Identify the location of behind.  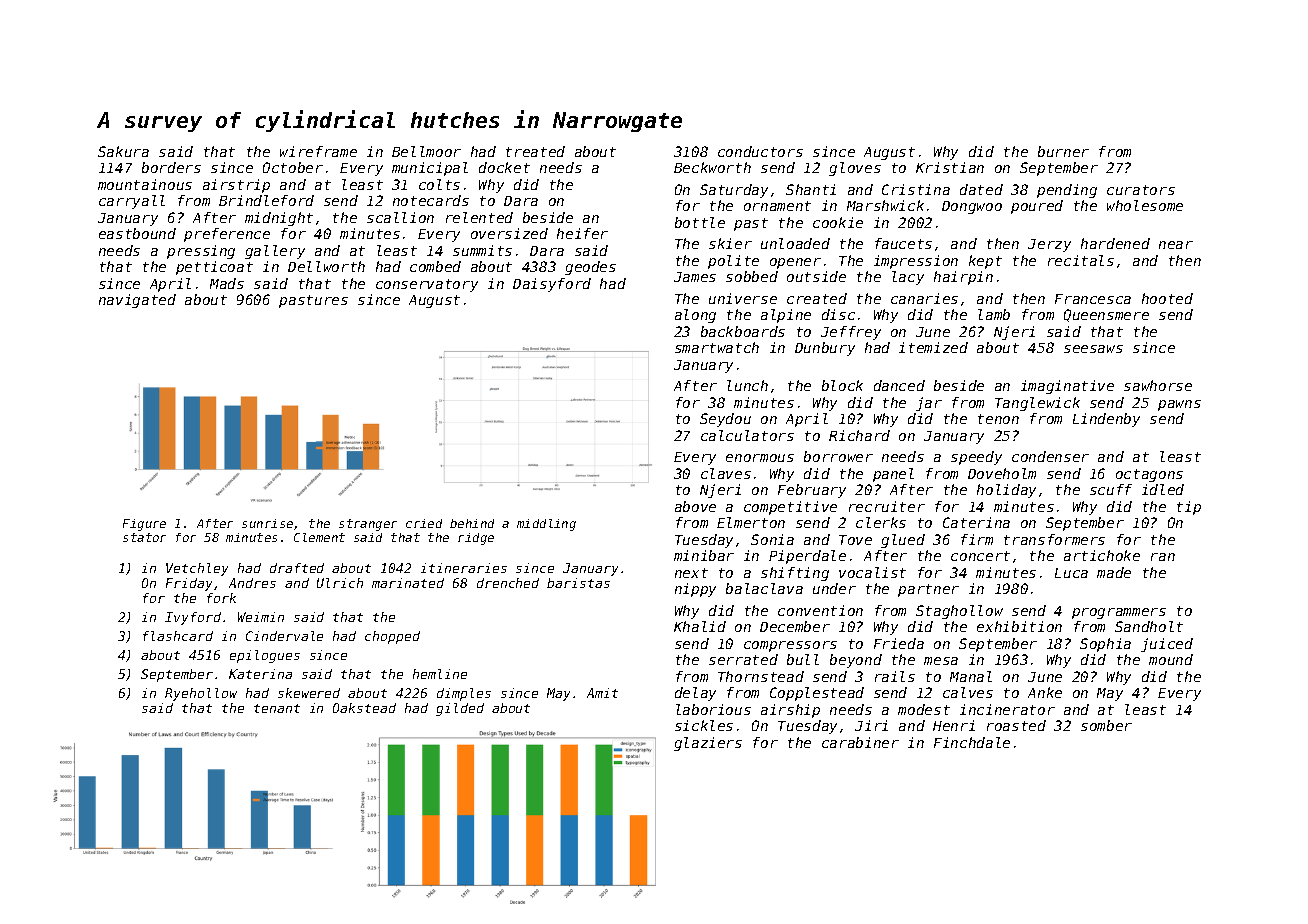
(472, 523).
